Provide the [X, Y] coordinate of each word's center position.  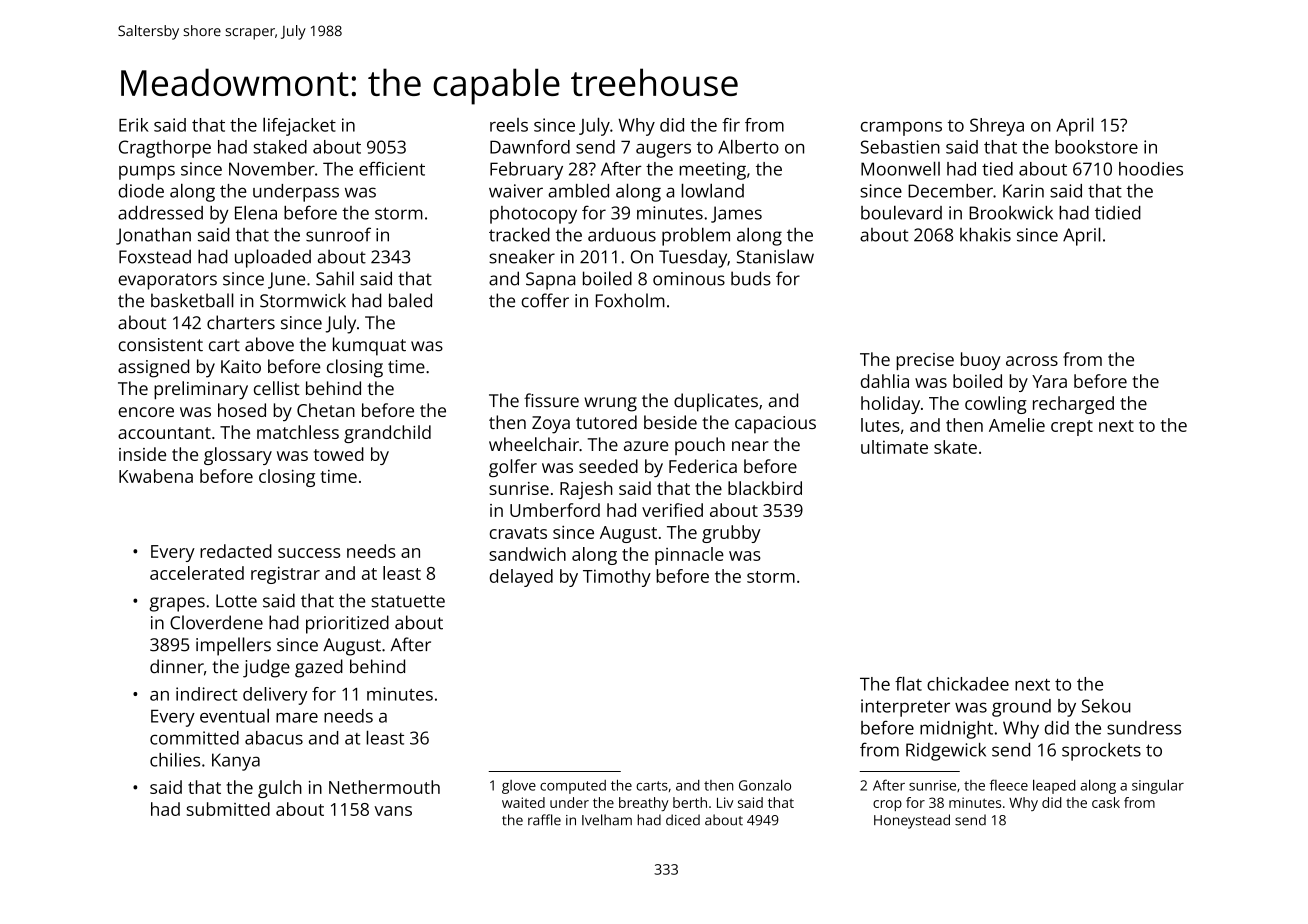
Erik [134, 125]
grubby [731, 534]
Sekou [1106, 706]
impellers [233, 646]
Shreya [997, 127]
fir [731, 125]
